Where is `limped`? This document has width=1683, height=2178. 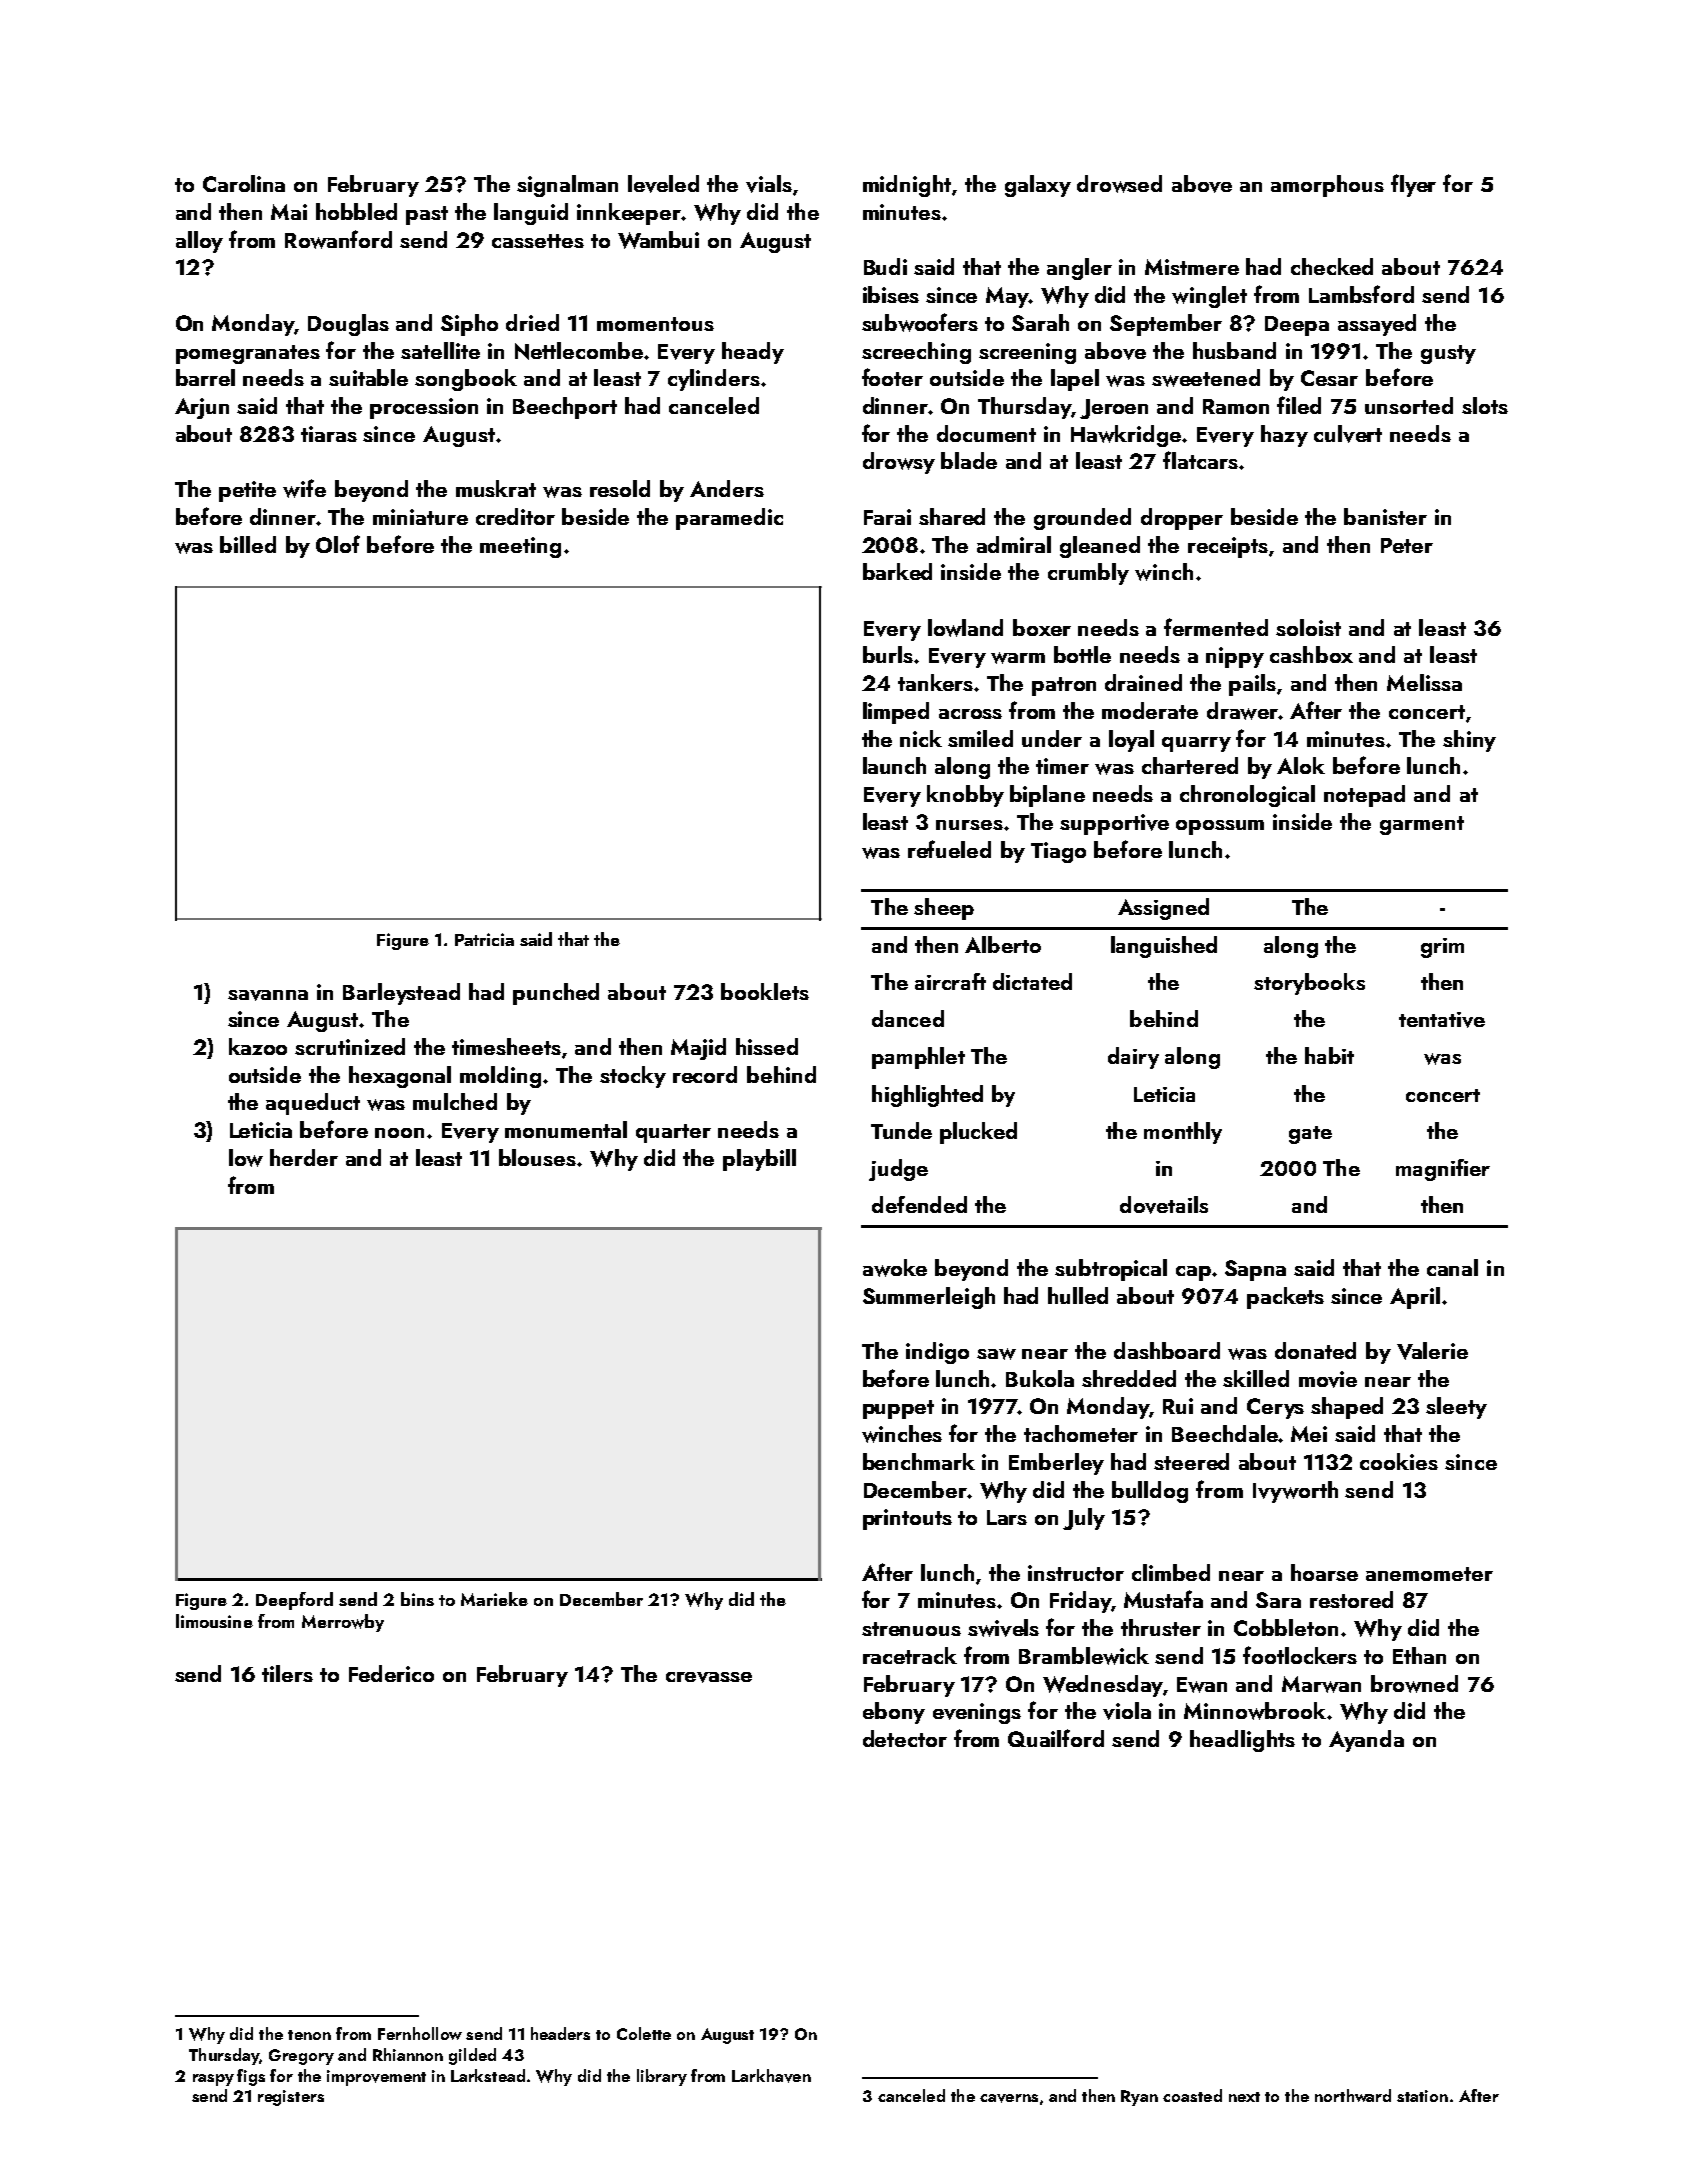
limped is located at coordinates (896, 713).
